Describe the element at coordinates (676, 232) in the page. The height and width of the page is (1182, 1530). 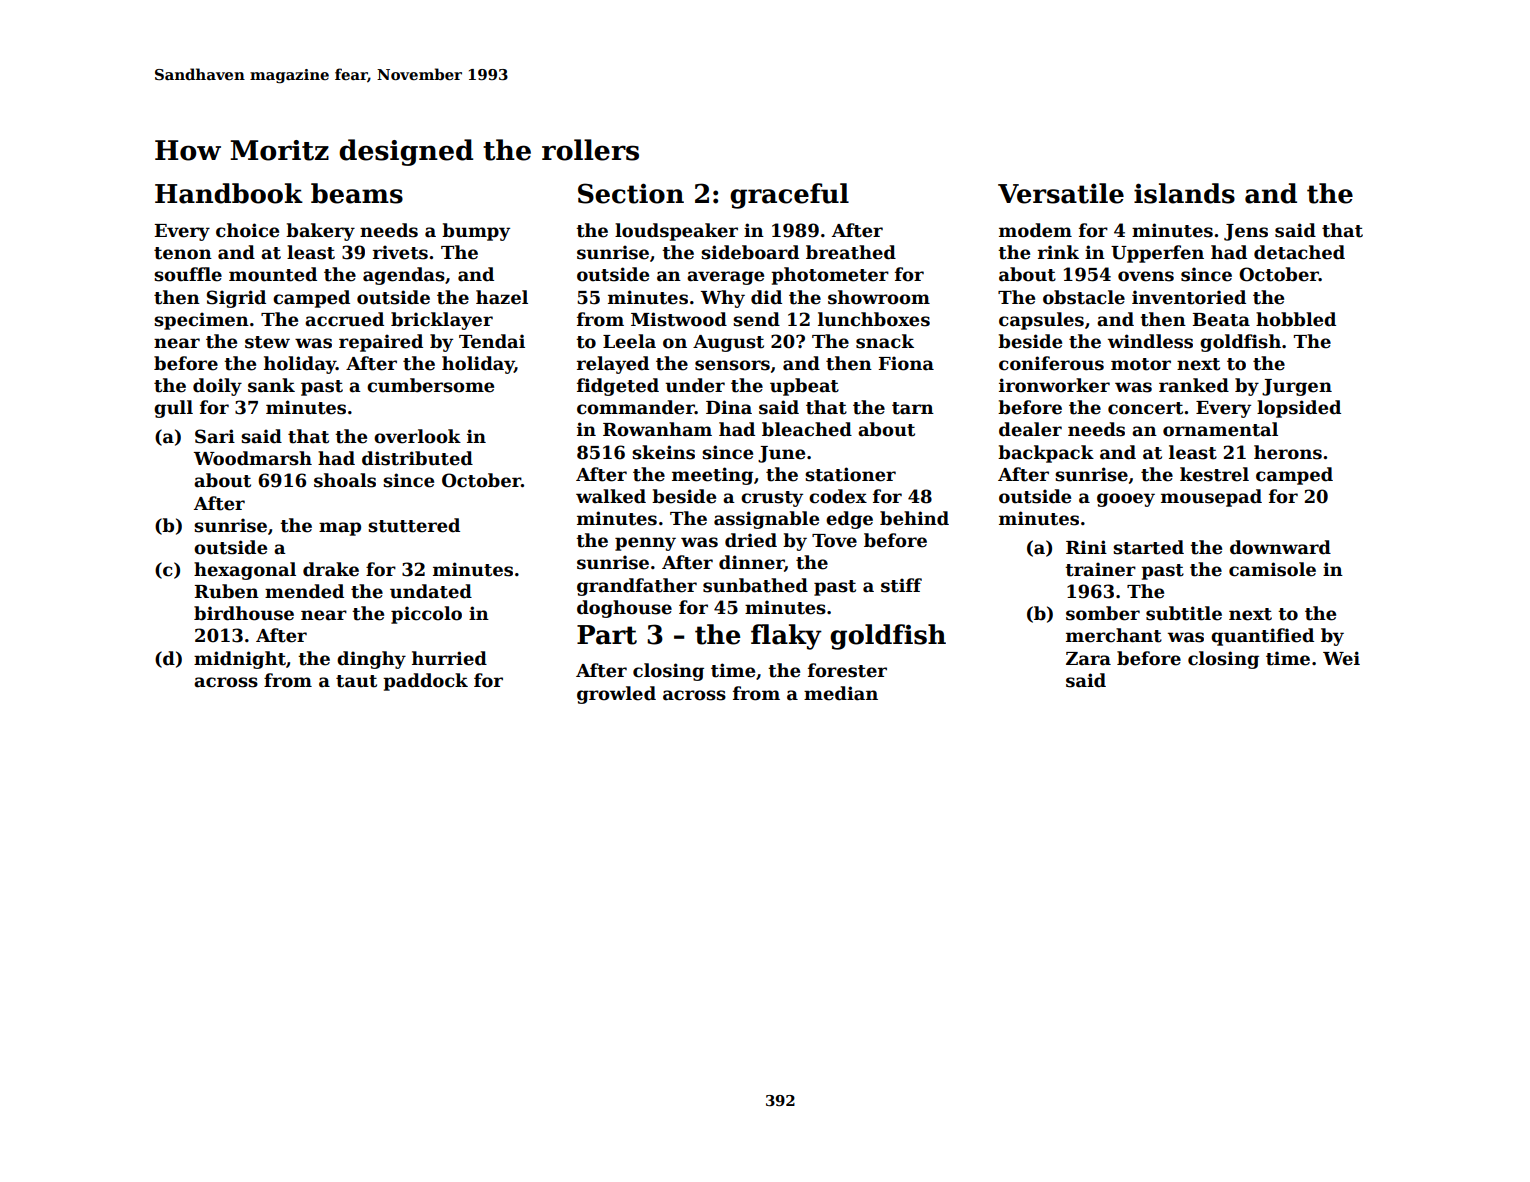
I see `loudspeaker` at that location.
